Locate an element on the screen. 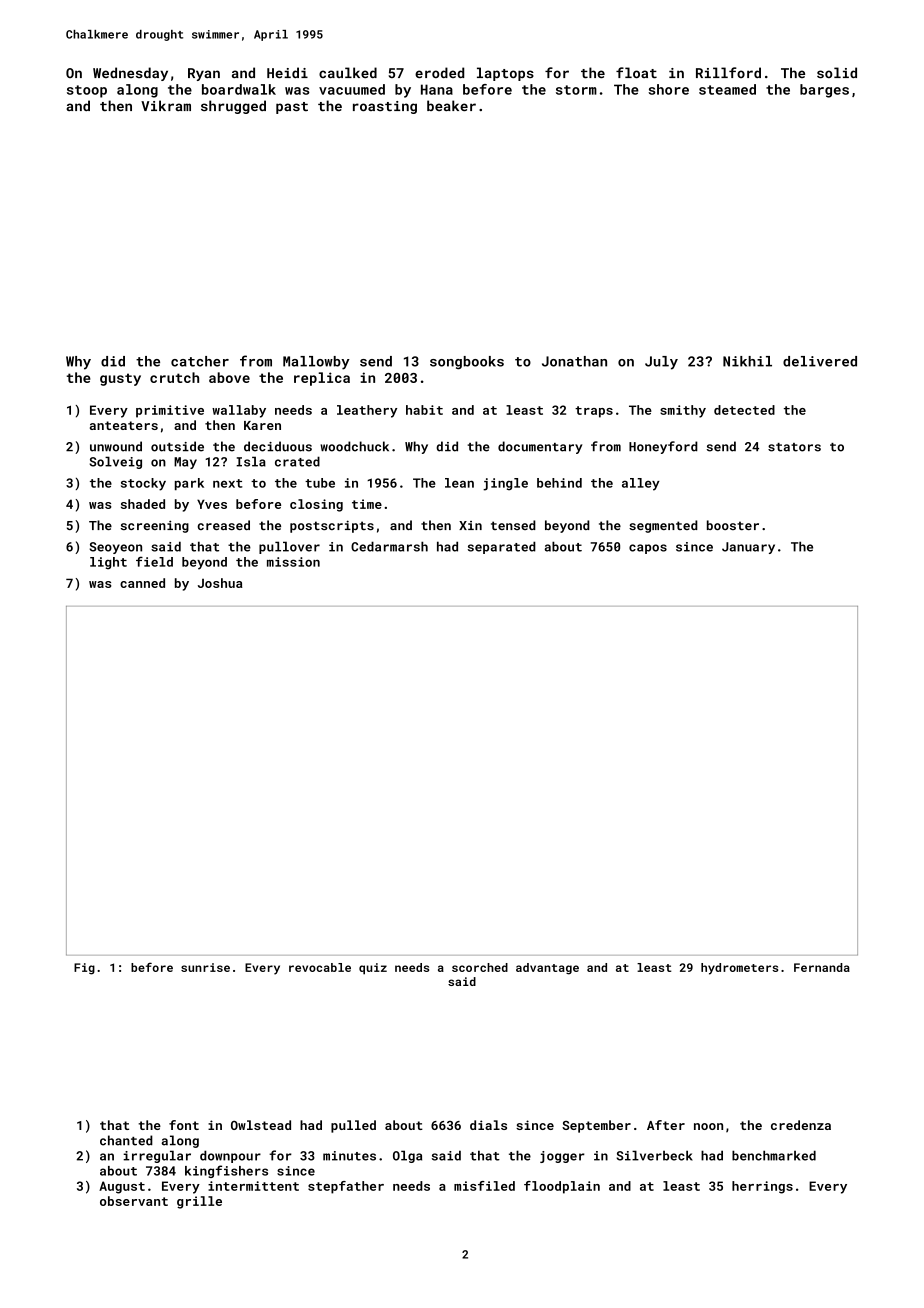  grille is located at coordinates (199, 1202).
